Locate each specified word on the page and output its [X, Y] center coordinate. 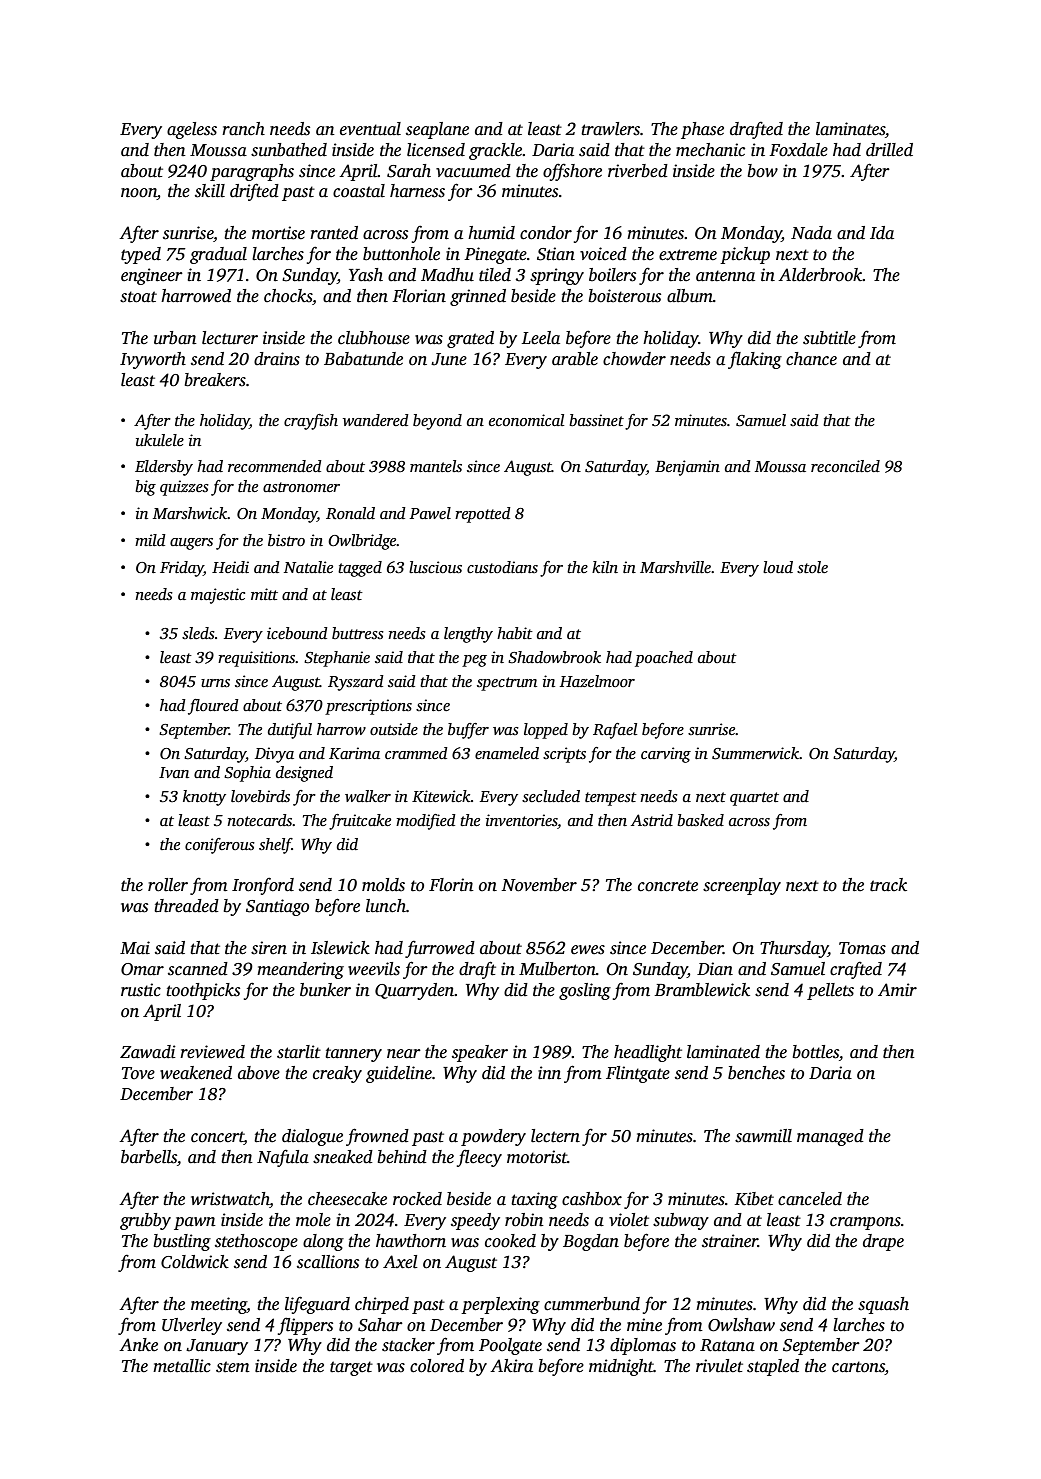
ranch [243, 129]
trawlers [610, 129]
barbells [149, 1157]
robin [524, 1220]
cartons [858, 1368]
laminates [850, 129]
